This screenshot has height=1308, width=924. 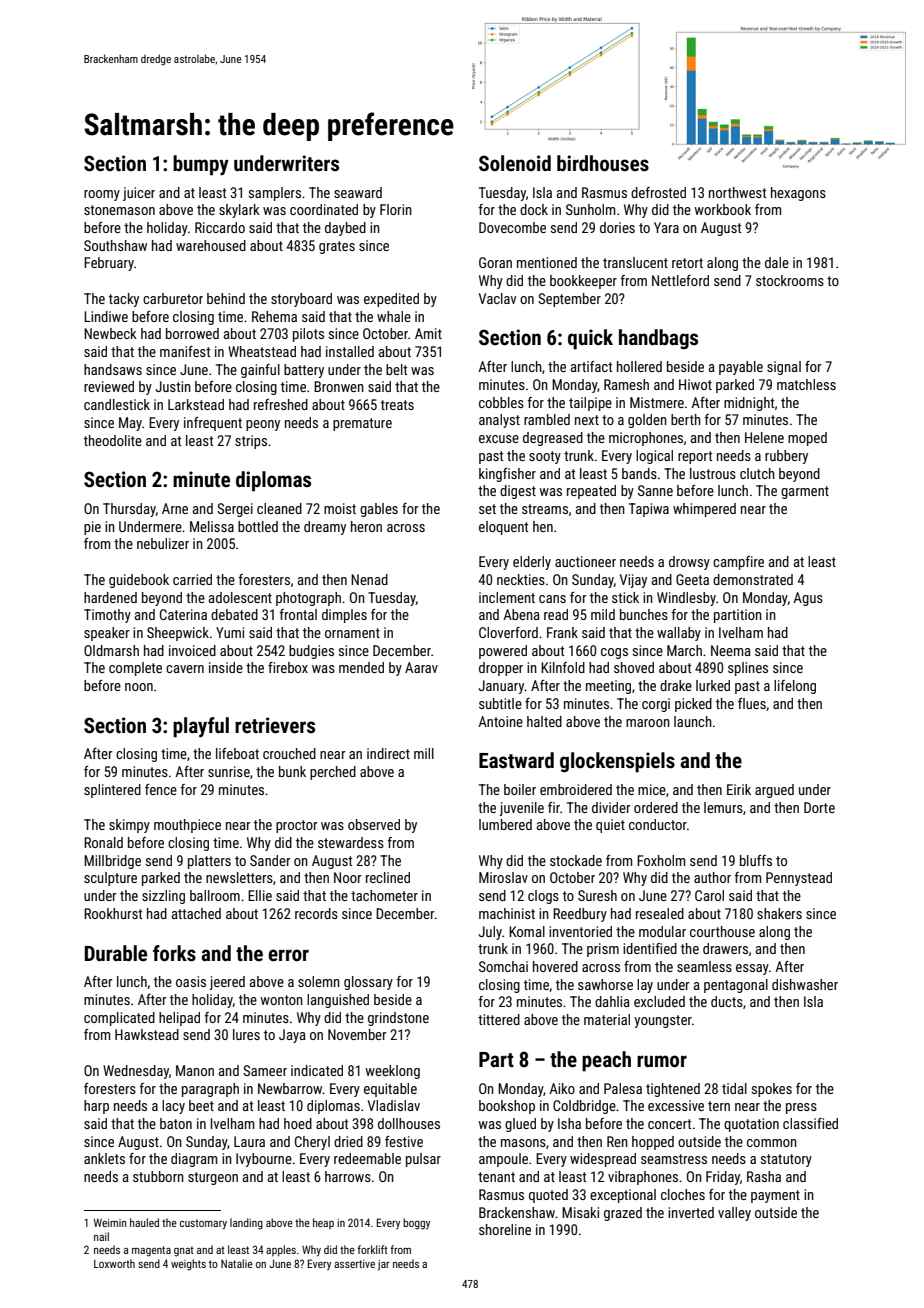 What do you see at coordinates (135, 669) in the screenshot?
I see `complete` at bounding box center [135, 669].
